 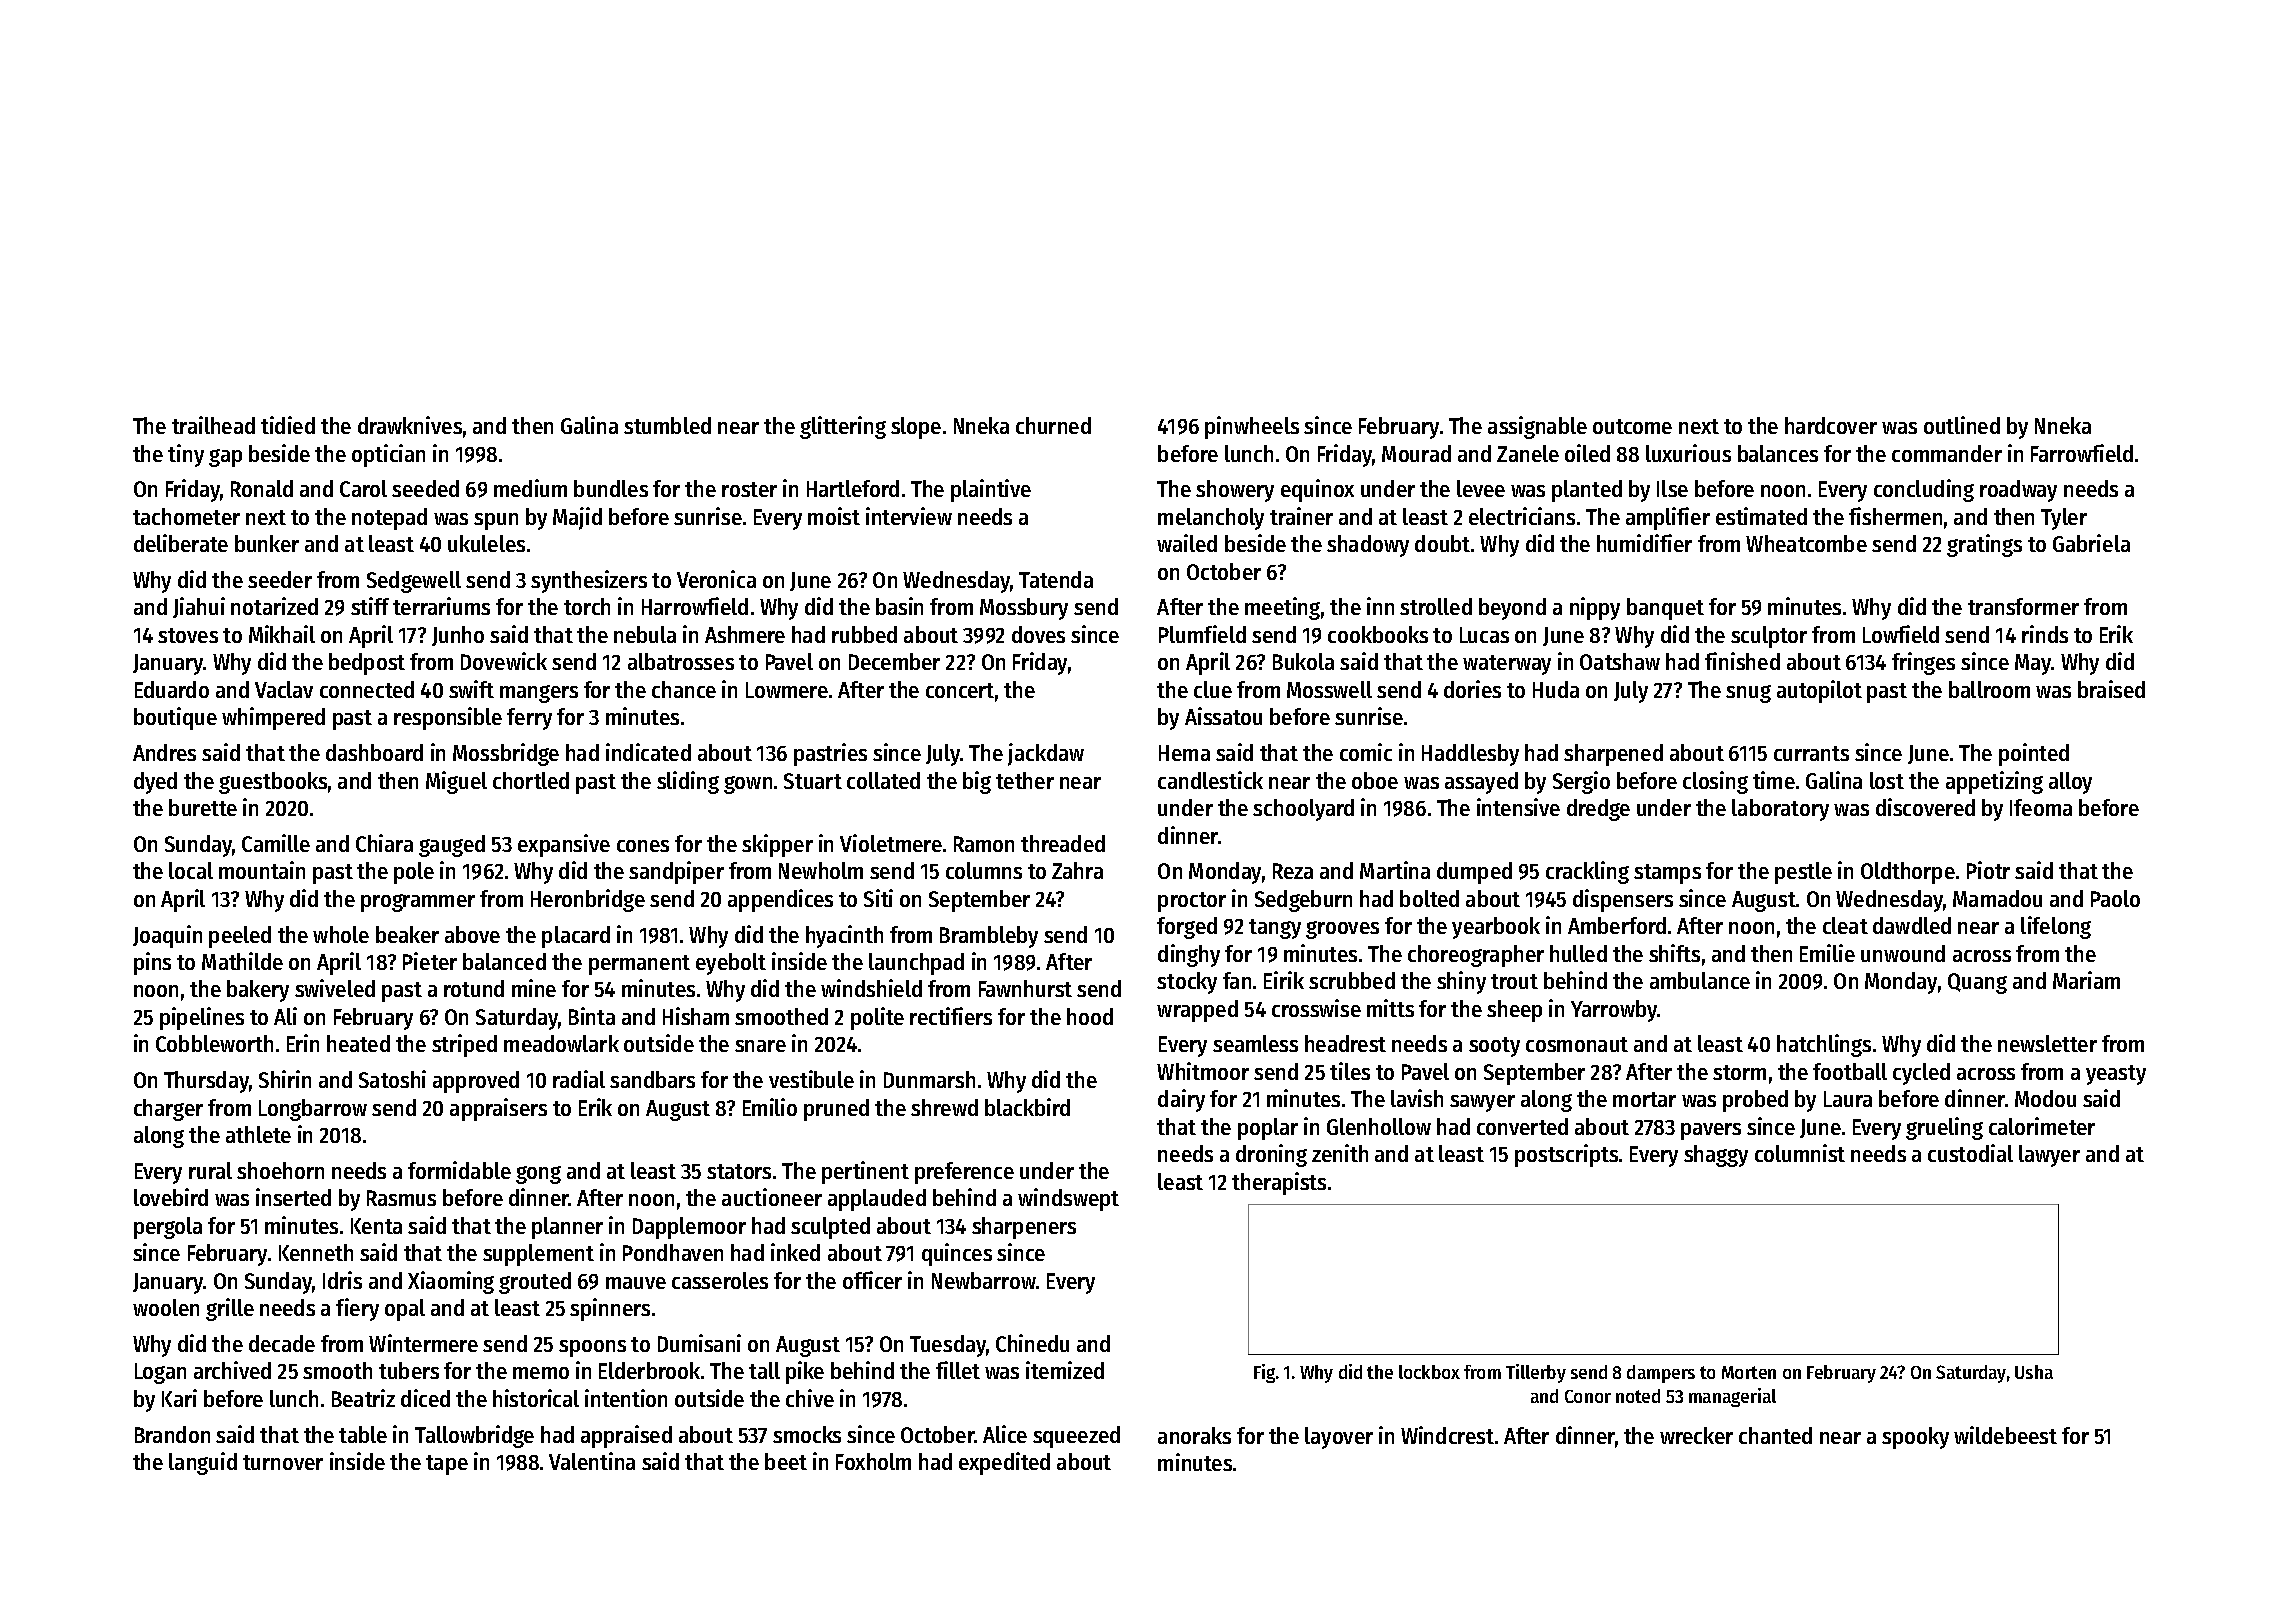 What do you see at coordinates (871, 988) in the page?
I see `windshield` at bounding box center [871, 988].
